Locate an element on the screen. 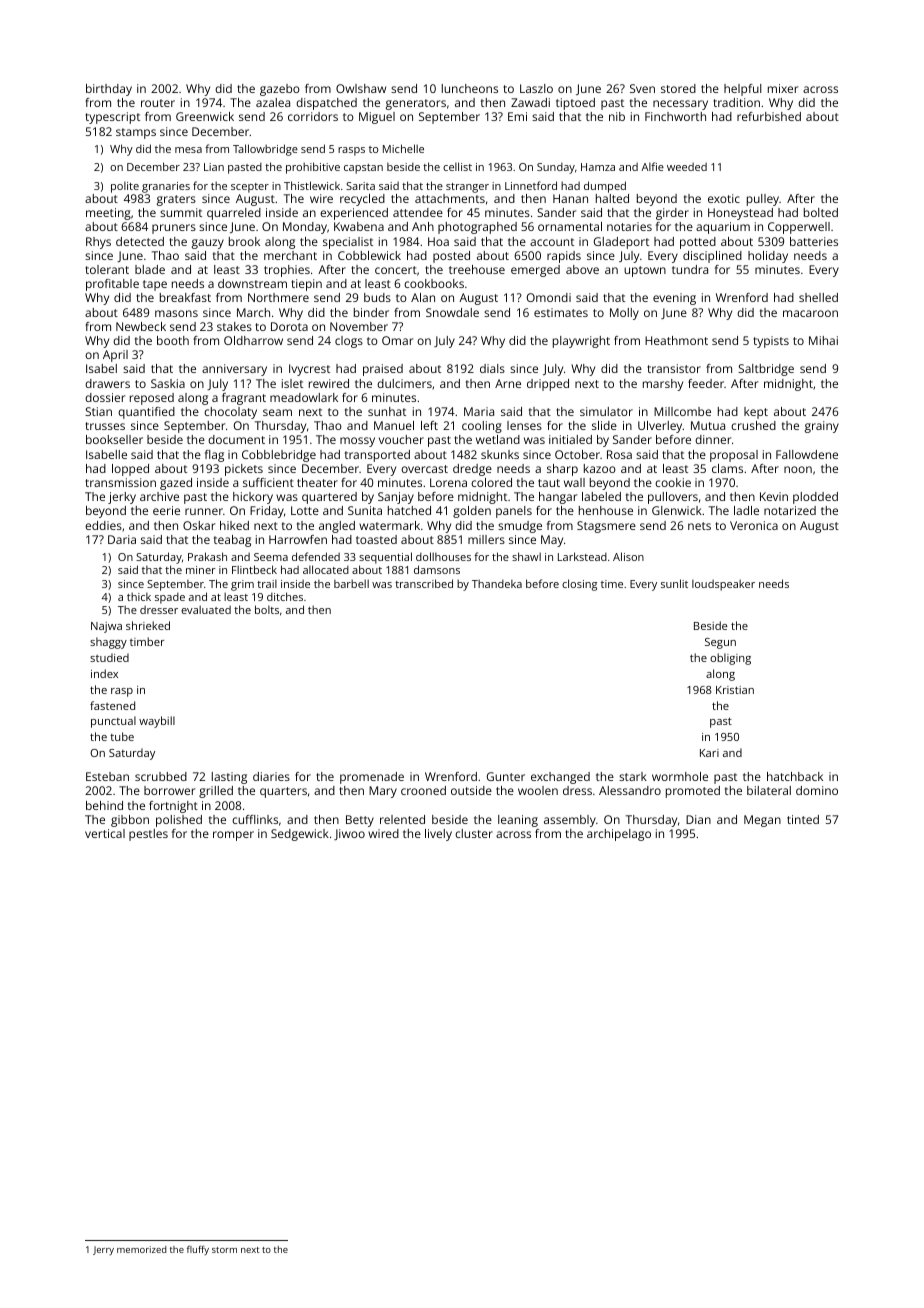  Owlshaw is located at coordinates (361, 88).
